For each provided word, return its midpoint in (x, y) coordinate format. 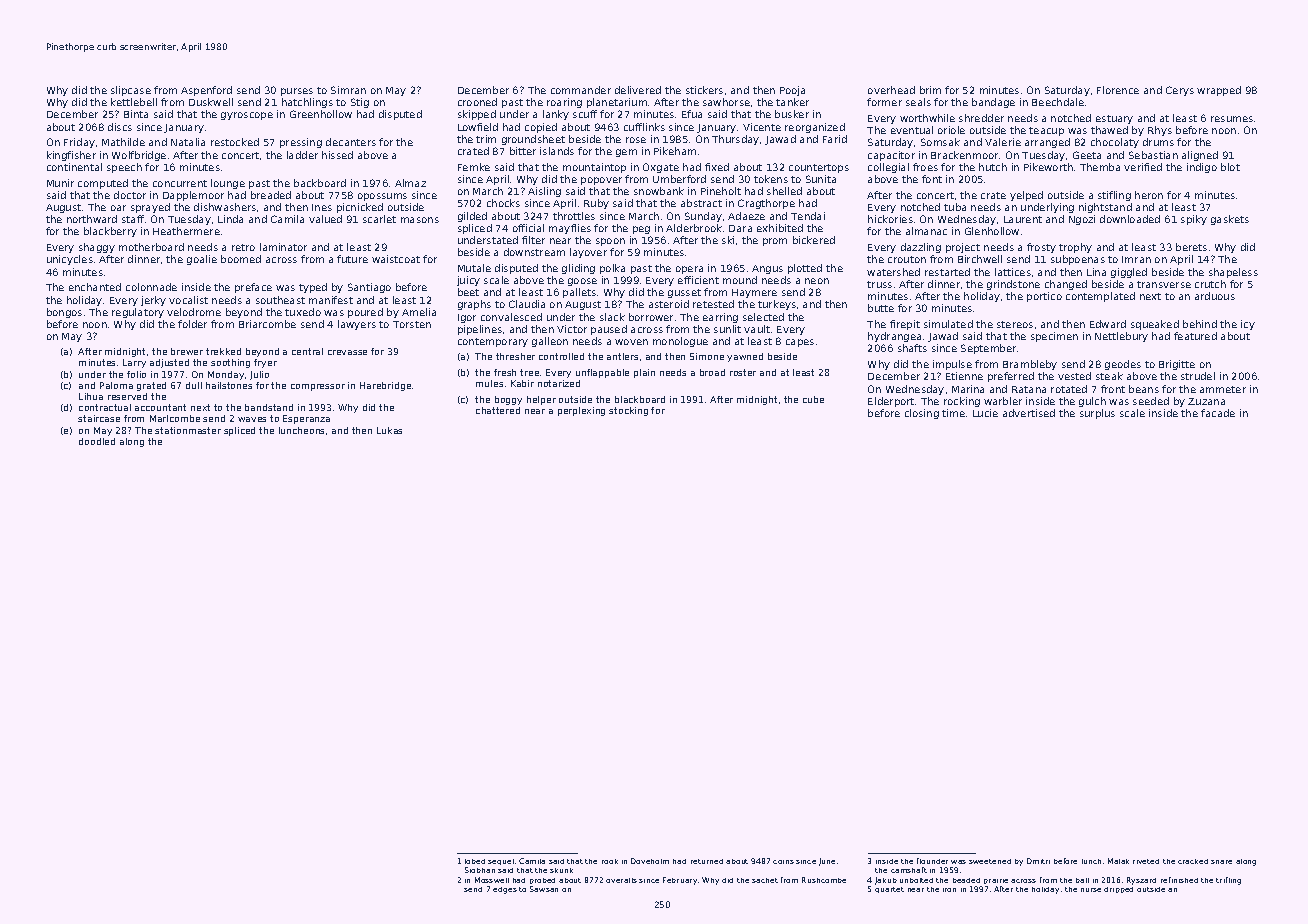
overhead (891, 90)
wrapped (1219, 91)
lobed (475, 861)
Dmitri (1038, 861)
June (827, 862)
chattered (498, 410)
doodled (97, 441)
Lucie (985, 413)
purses (297, 92)
